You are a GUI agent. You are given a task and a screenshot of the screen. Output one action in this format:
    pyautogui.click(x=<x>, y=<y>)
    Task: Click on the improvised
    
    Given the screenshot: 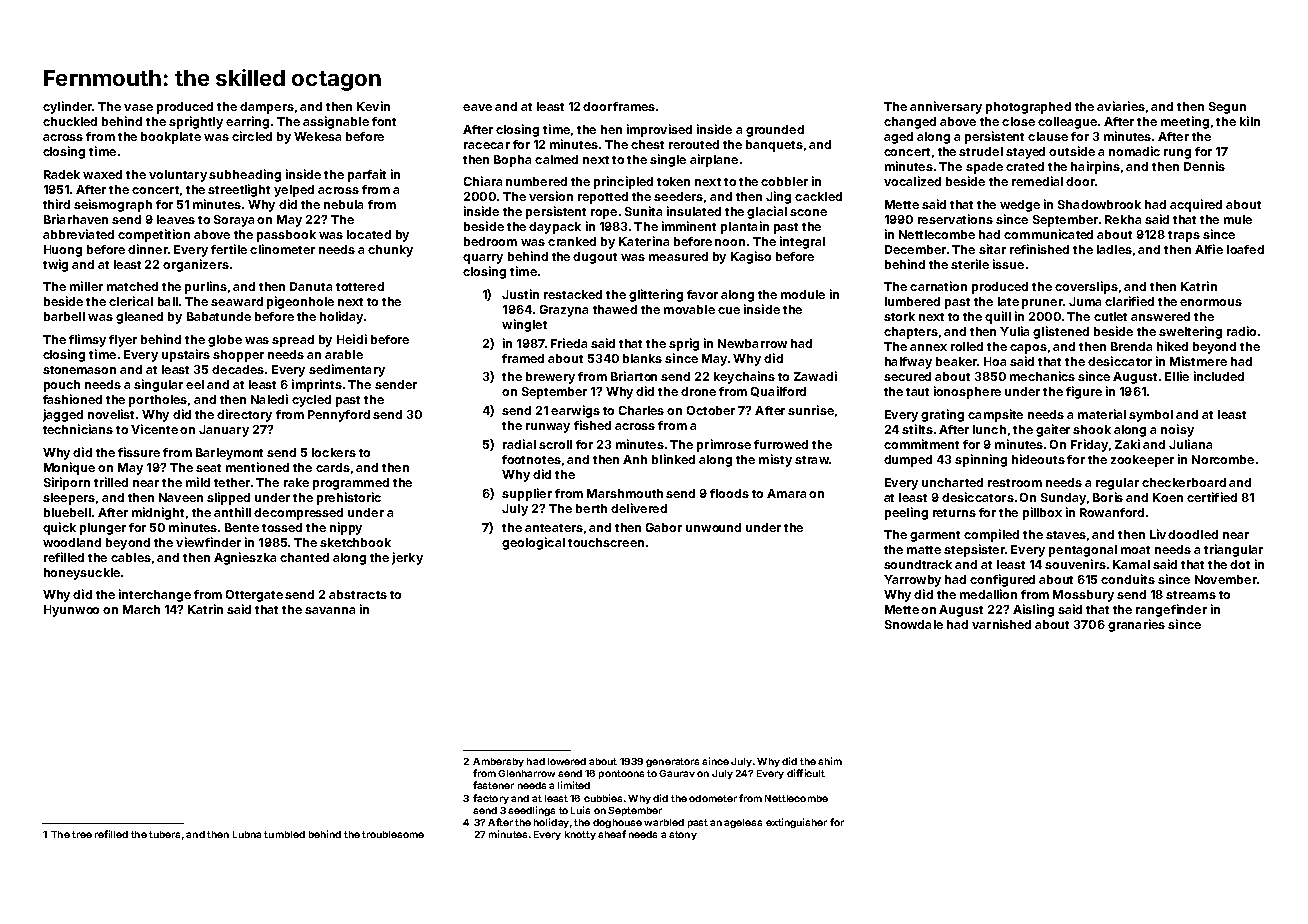 What is the action you would take?
    pyautogui.click(x=659, y=130)
